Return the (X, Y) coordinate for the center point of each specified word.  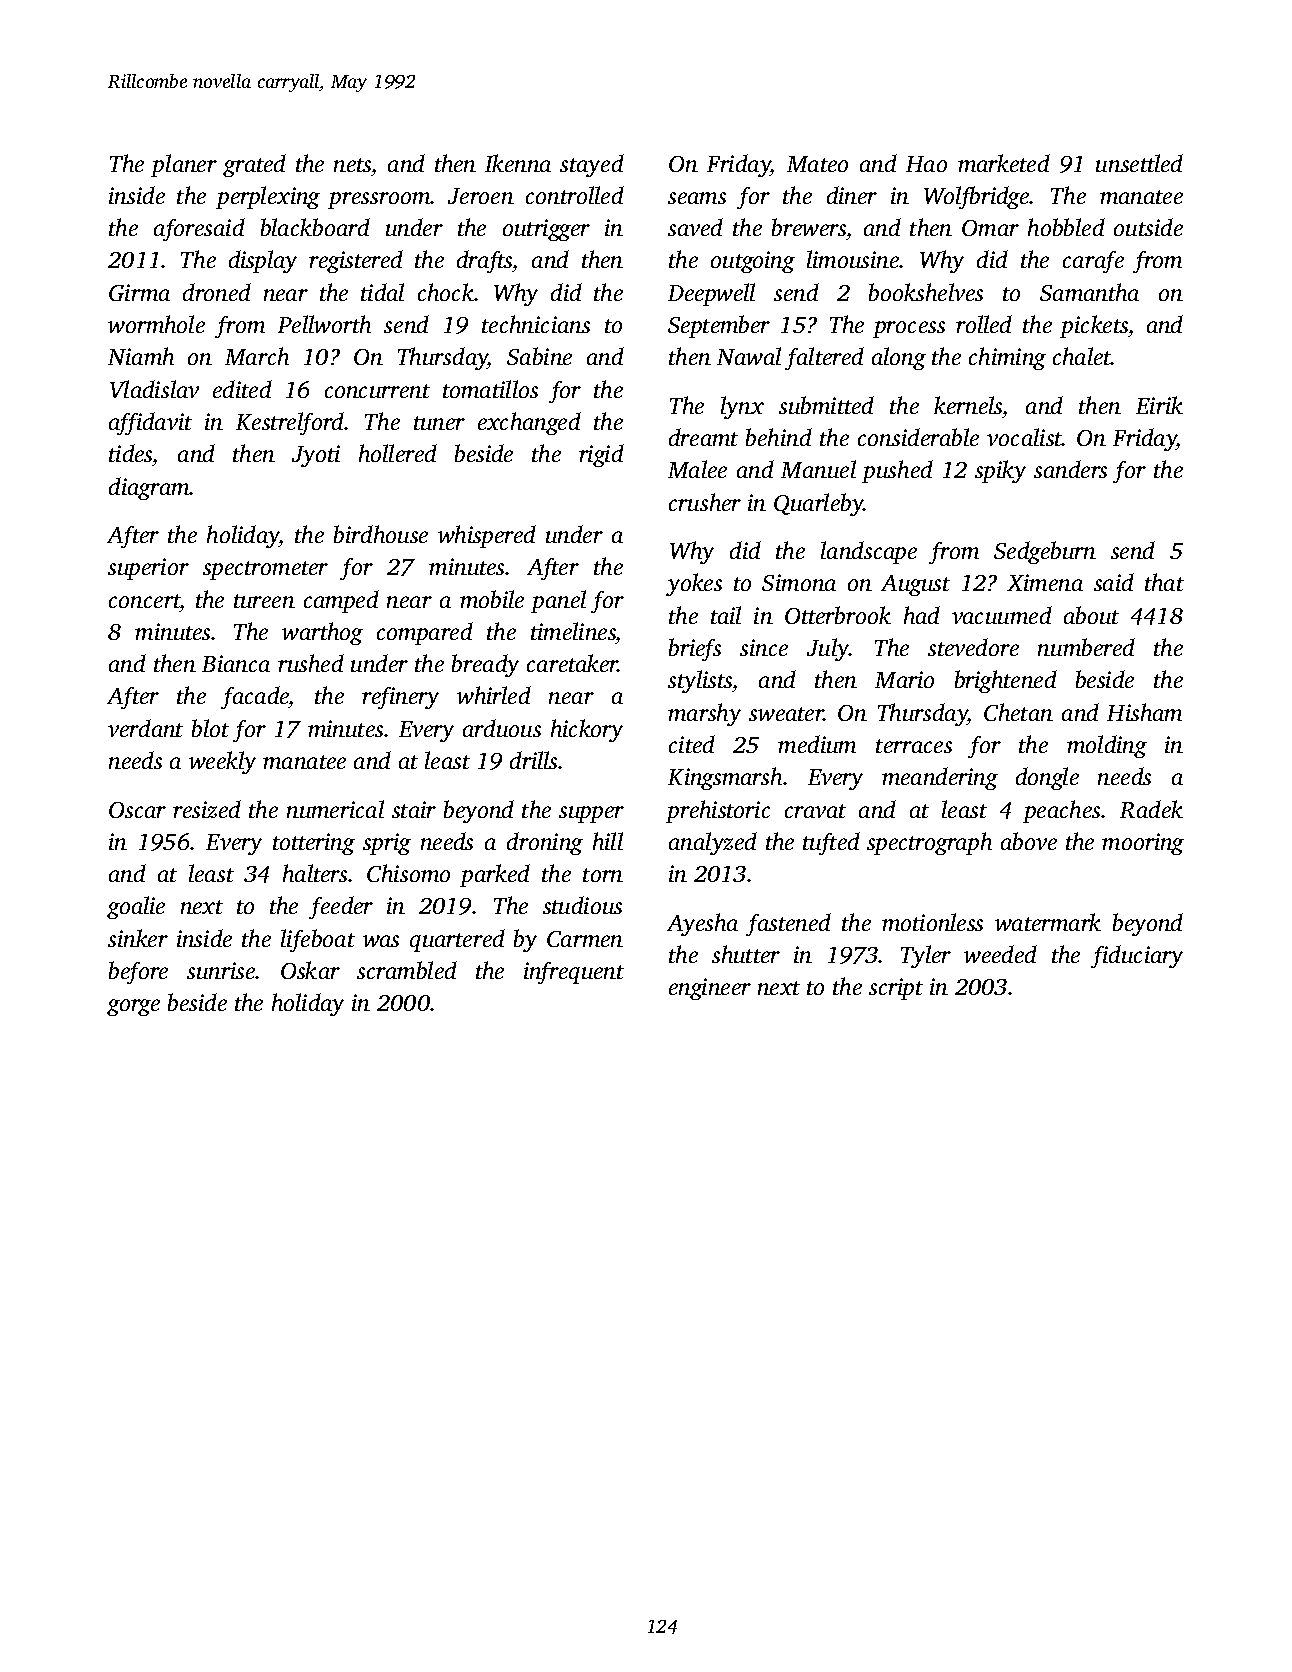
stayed (592, 165)
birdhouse (381, 534)
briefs (695, 649)
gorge (133, 1007)
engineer (710, 989)
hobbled (1066, 227)
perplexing (268, 197)
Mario (904, 679)
